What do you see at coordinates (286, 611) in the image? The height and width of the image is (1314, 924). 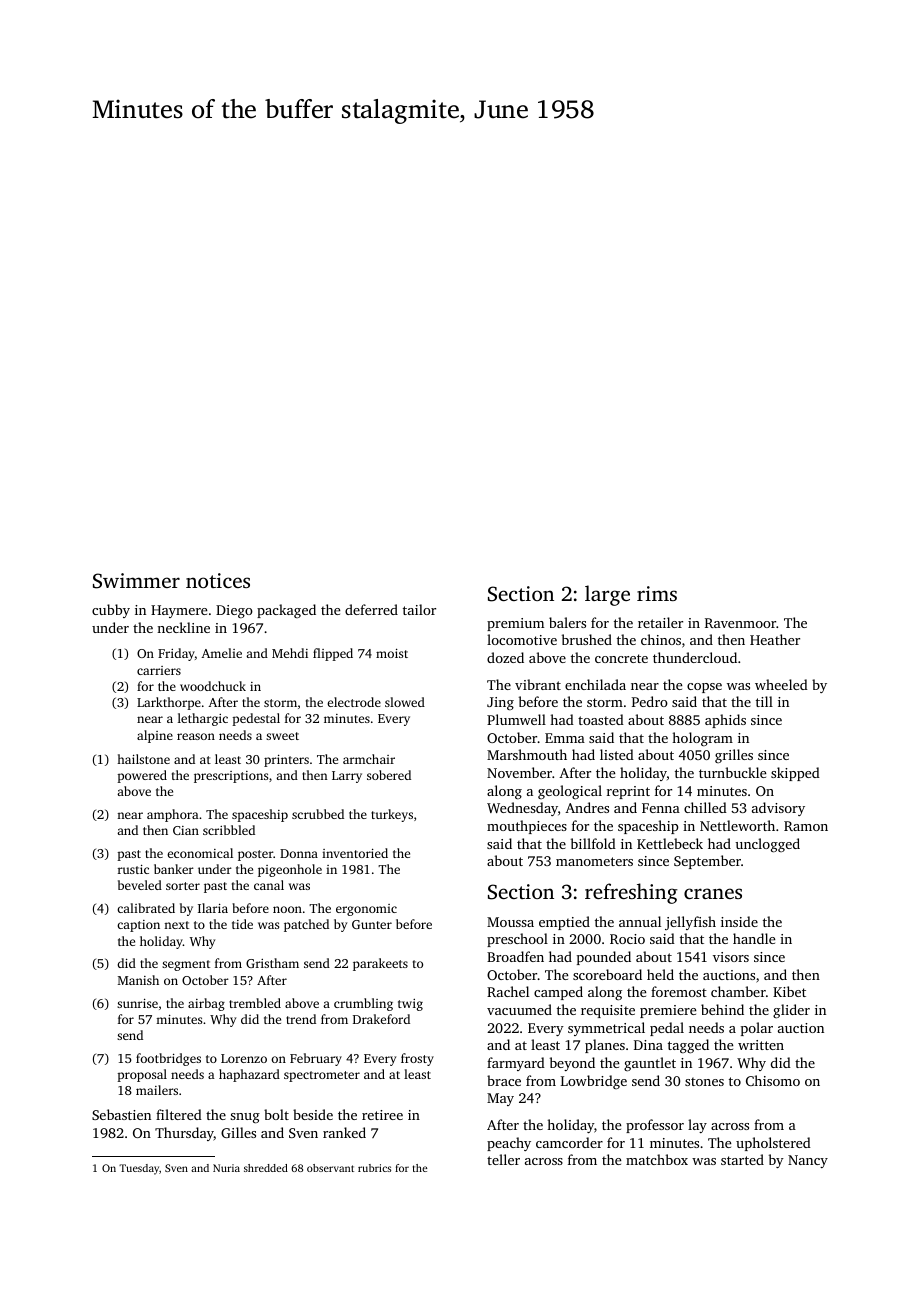 I see `packaged` at bounding box center [286, 611].
